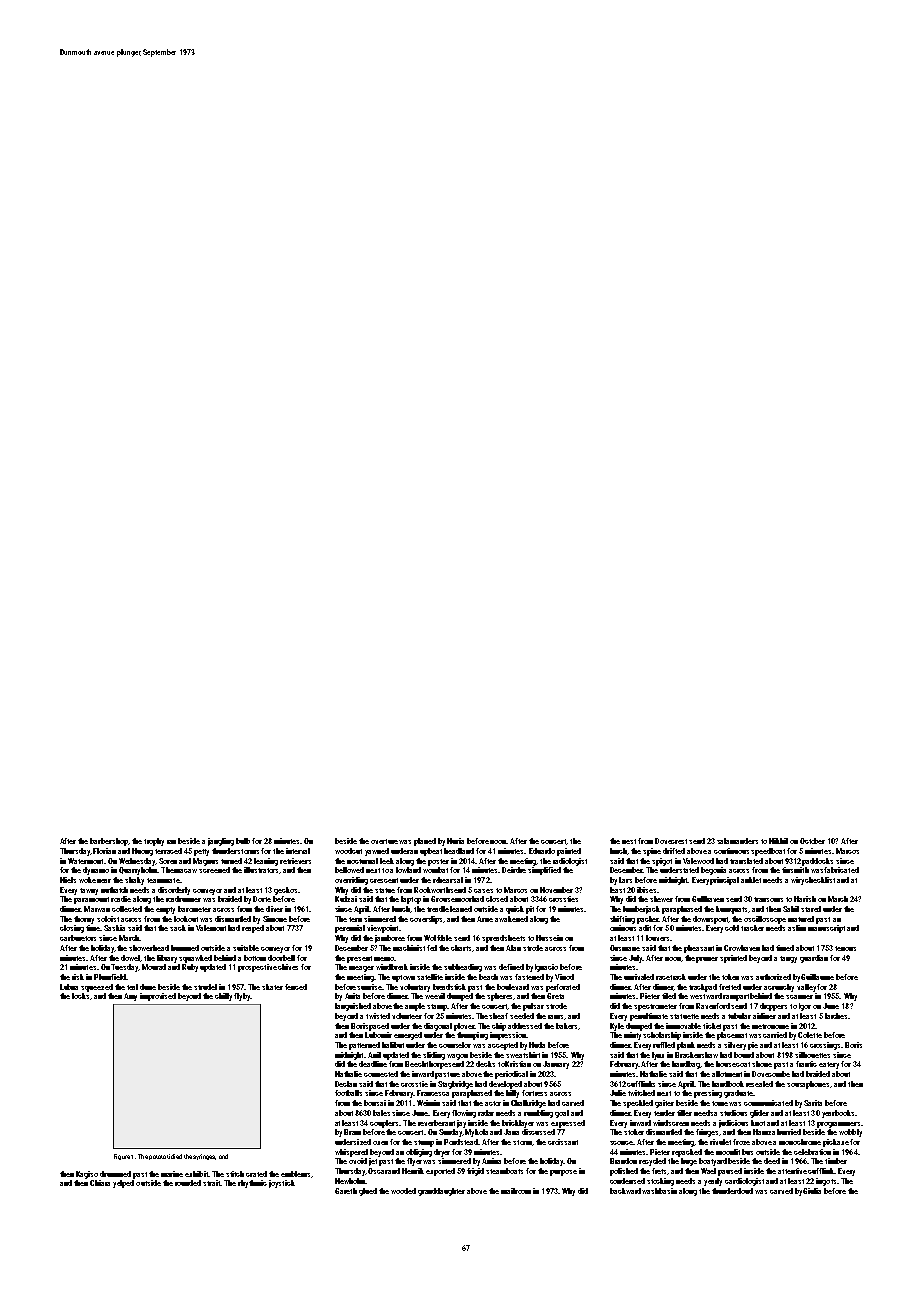  What do you see at coordinates (455, 841) in the screenshot?
I see `Nuria` at bounding box center [455, 841].
